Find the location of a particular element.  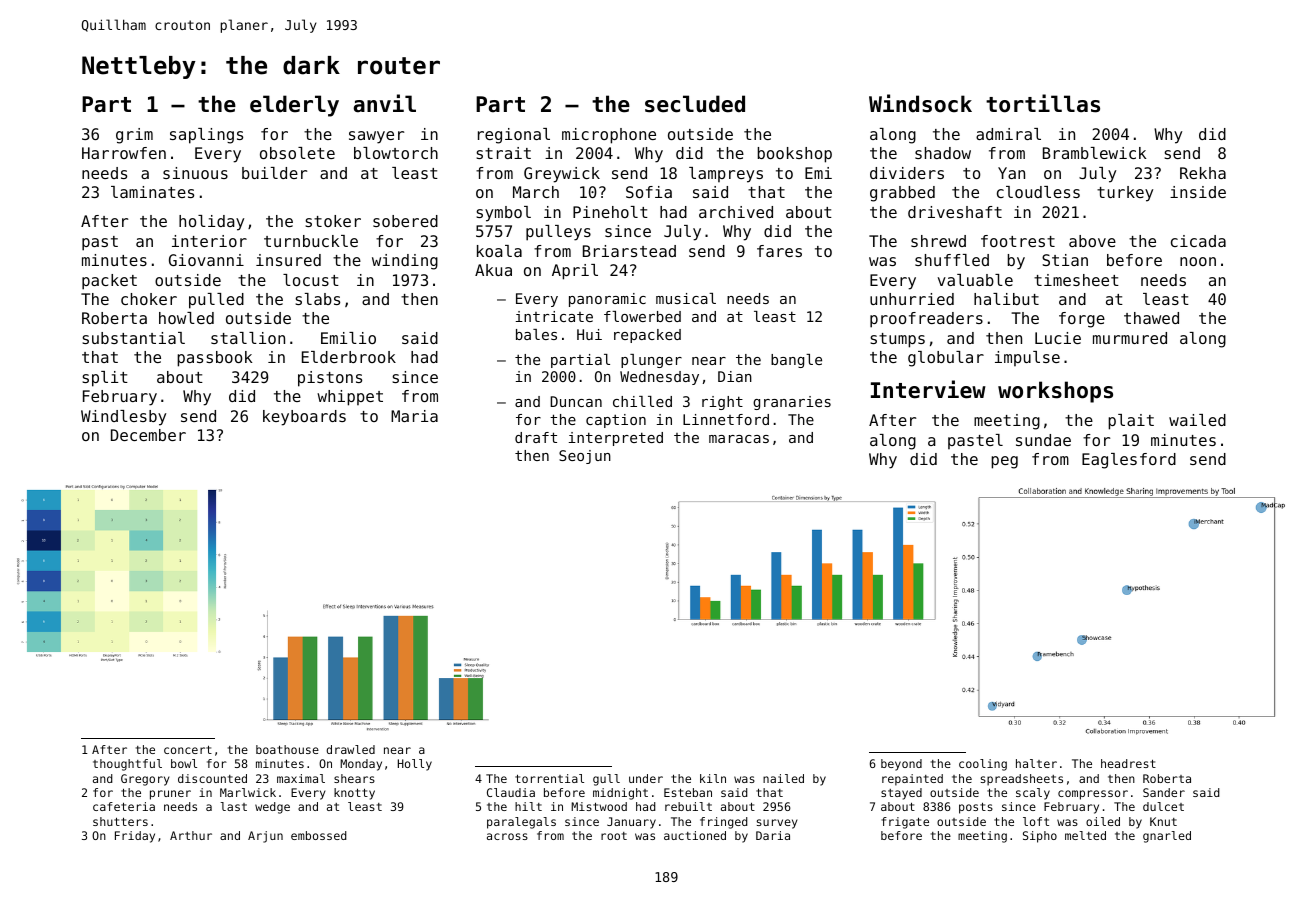

drawled is located at coordinates (350, 749).
